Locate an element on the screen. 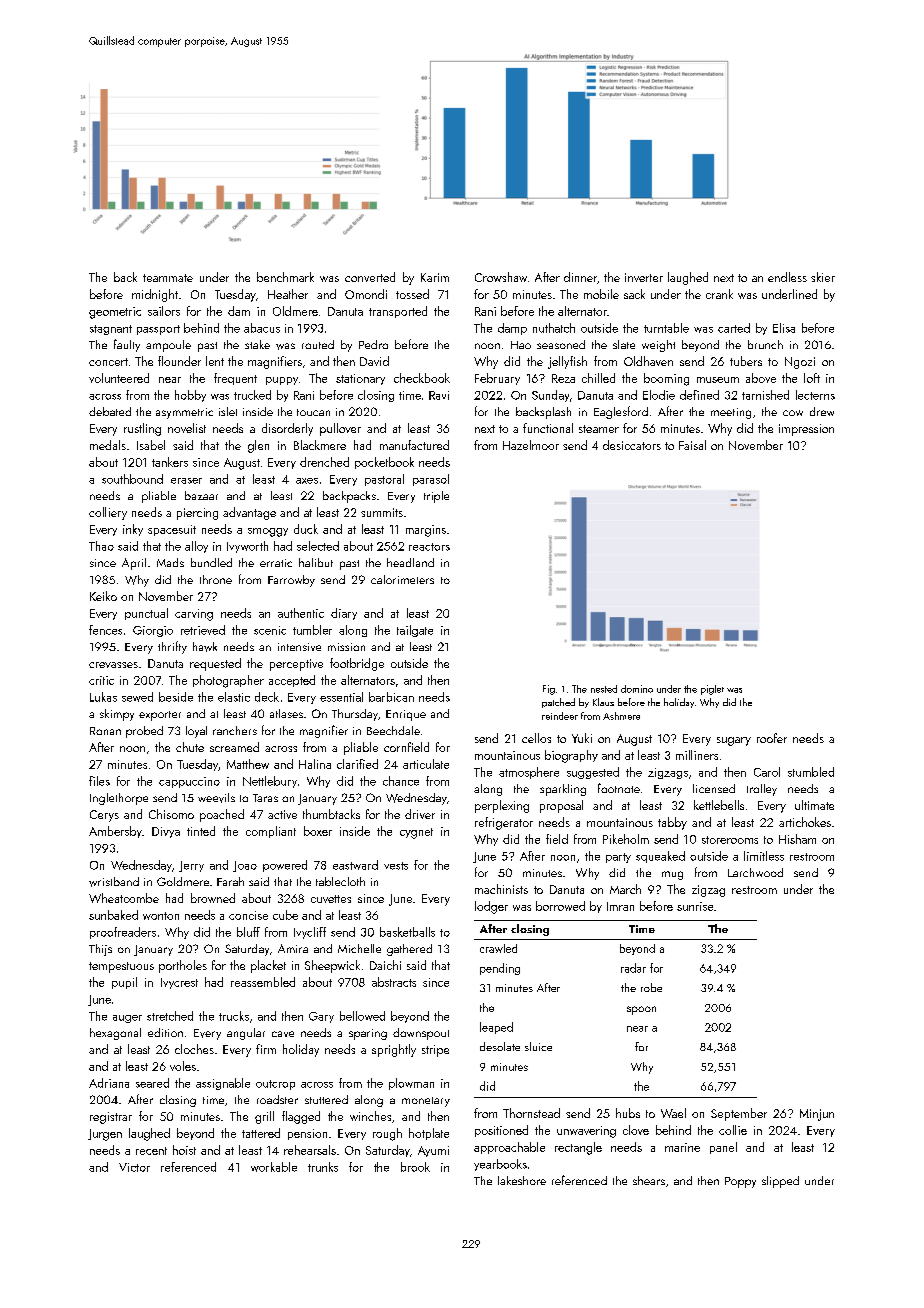  pupil is located at coordinates (124, 983).
